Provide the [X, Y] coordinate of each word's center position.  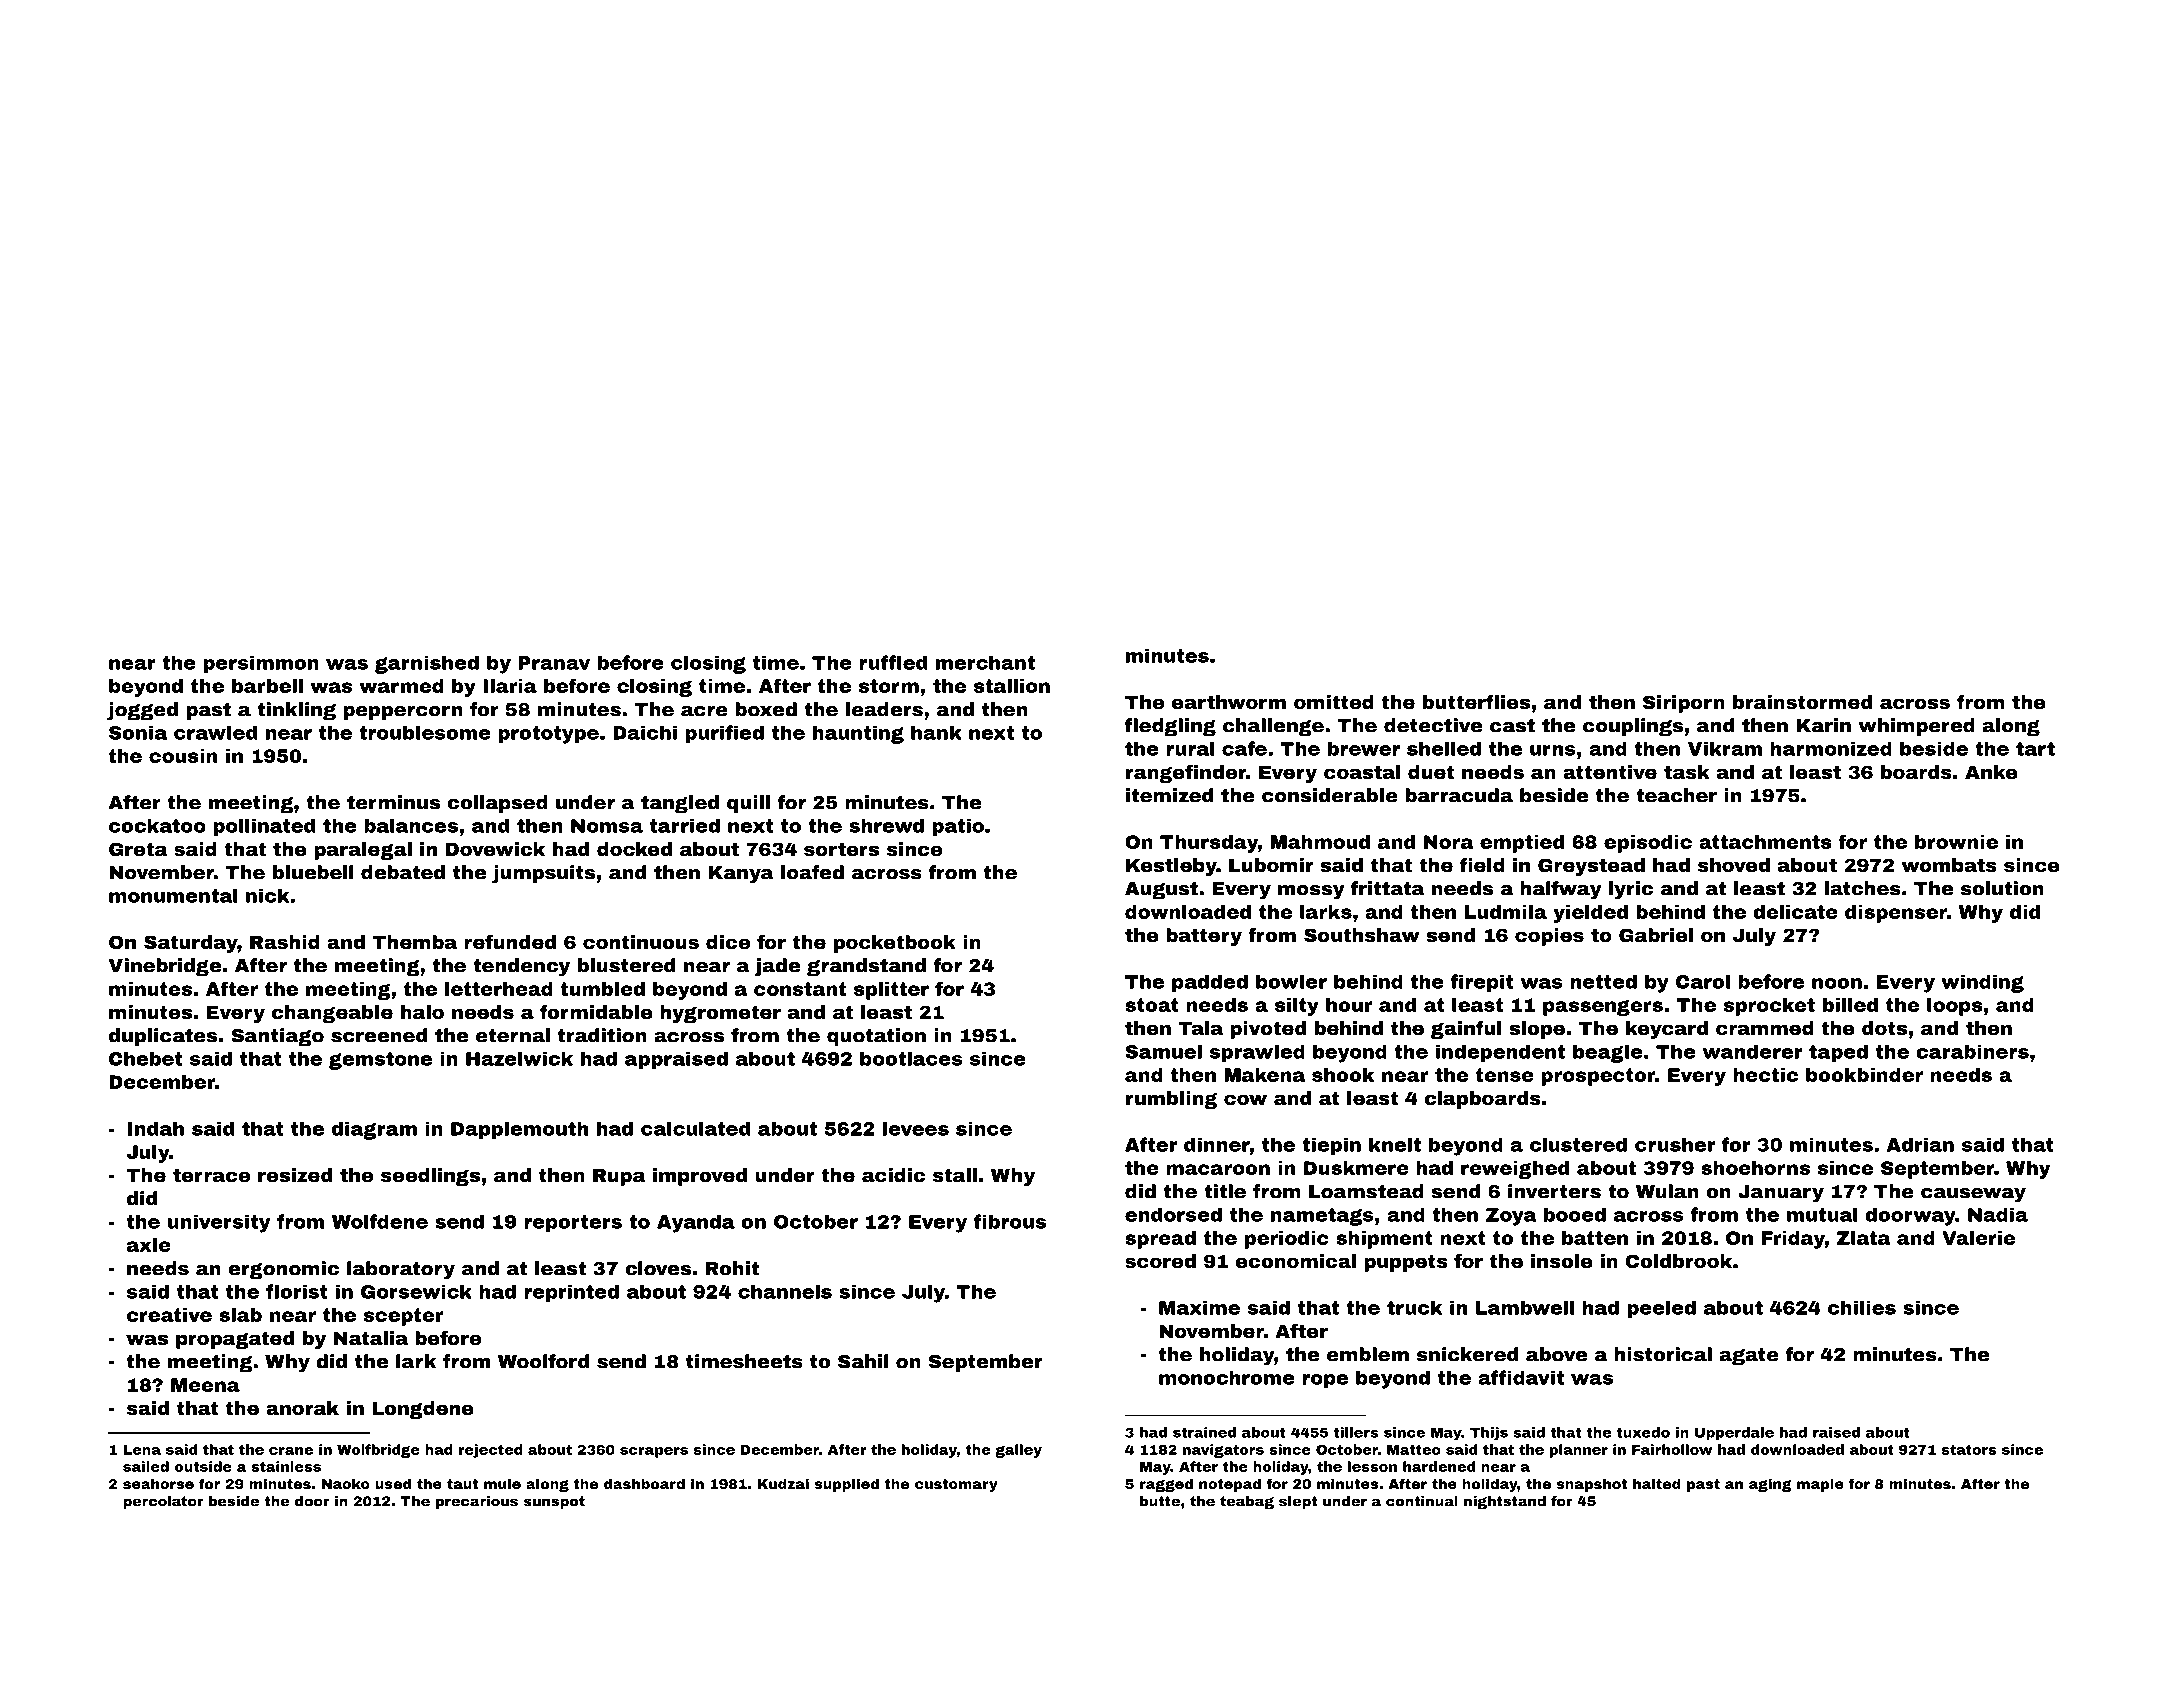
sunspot [554, 1502]
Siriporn [1684, 704]
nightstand [1505, 1503]
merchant [985, 662]
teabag [1247, 1502]
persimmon [261, 664]
